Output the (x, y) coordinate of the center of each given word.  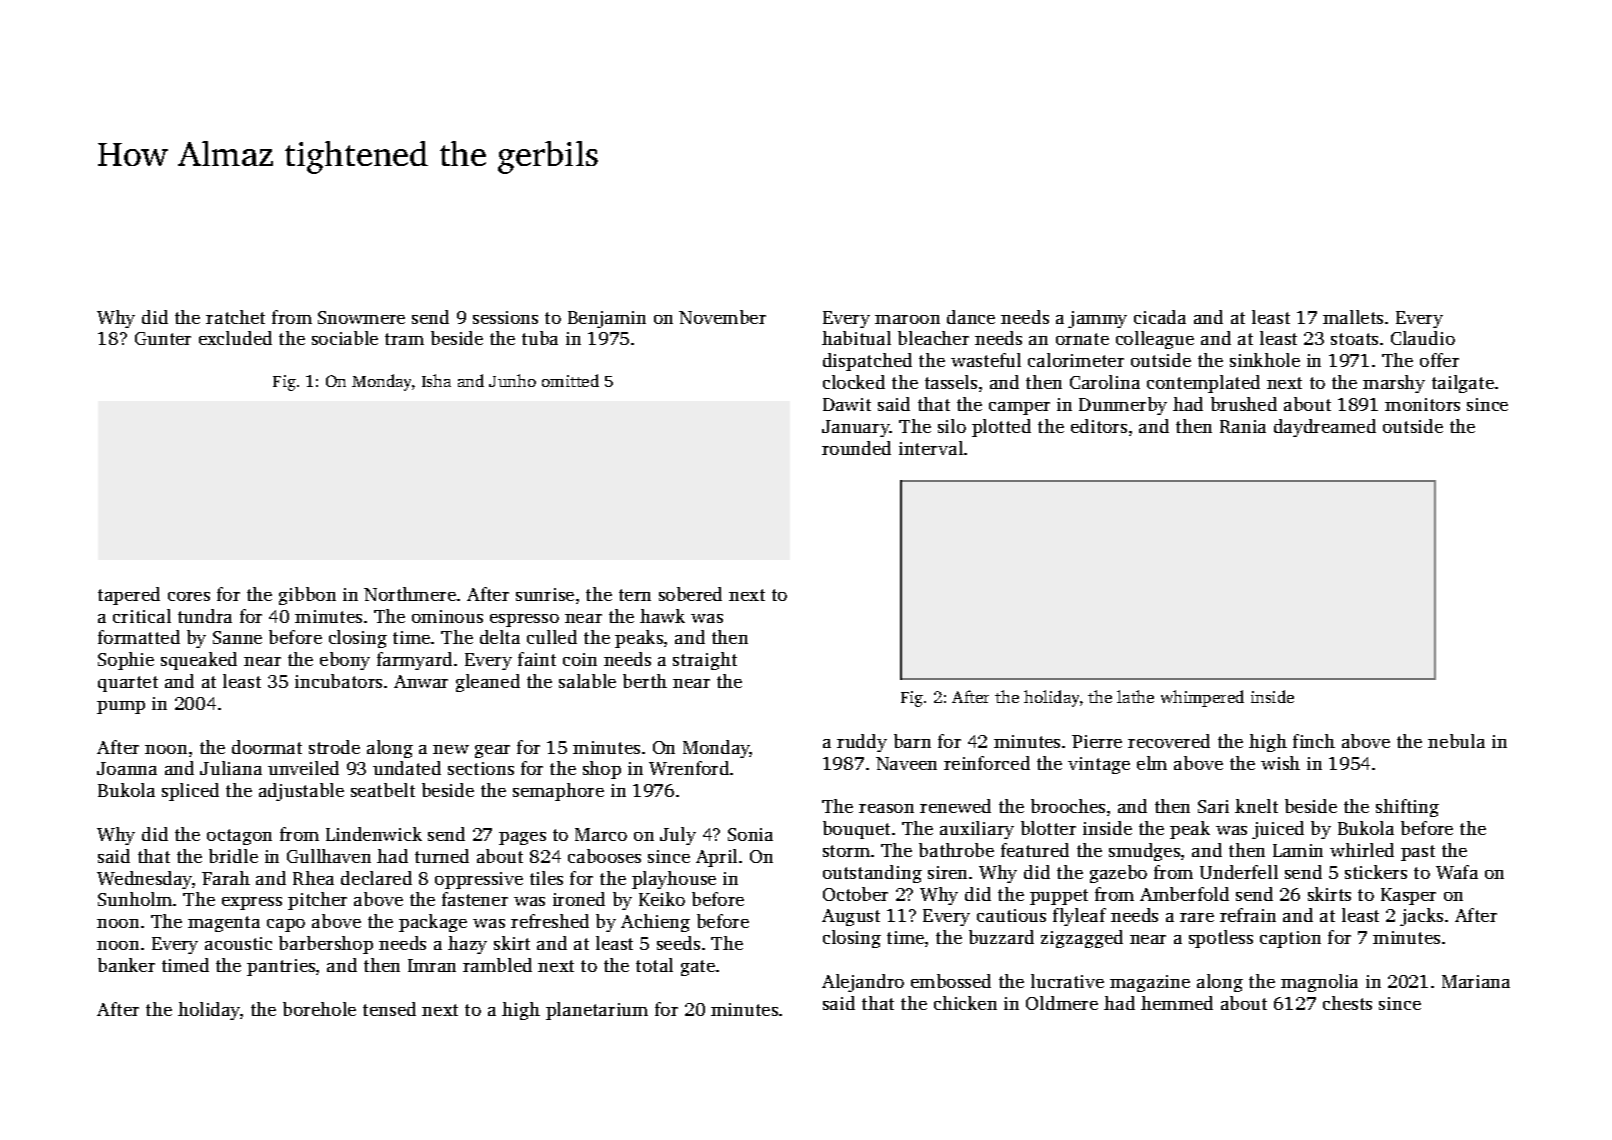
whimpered (1202, 698)
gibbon (307, 596)
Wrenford (689, 768)
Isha (436, 380)
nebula (1456, 741)
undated (407, 768)
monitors (1422, 404)
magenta (224, 924)
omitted (570, 380)
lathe (1135, 696)
